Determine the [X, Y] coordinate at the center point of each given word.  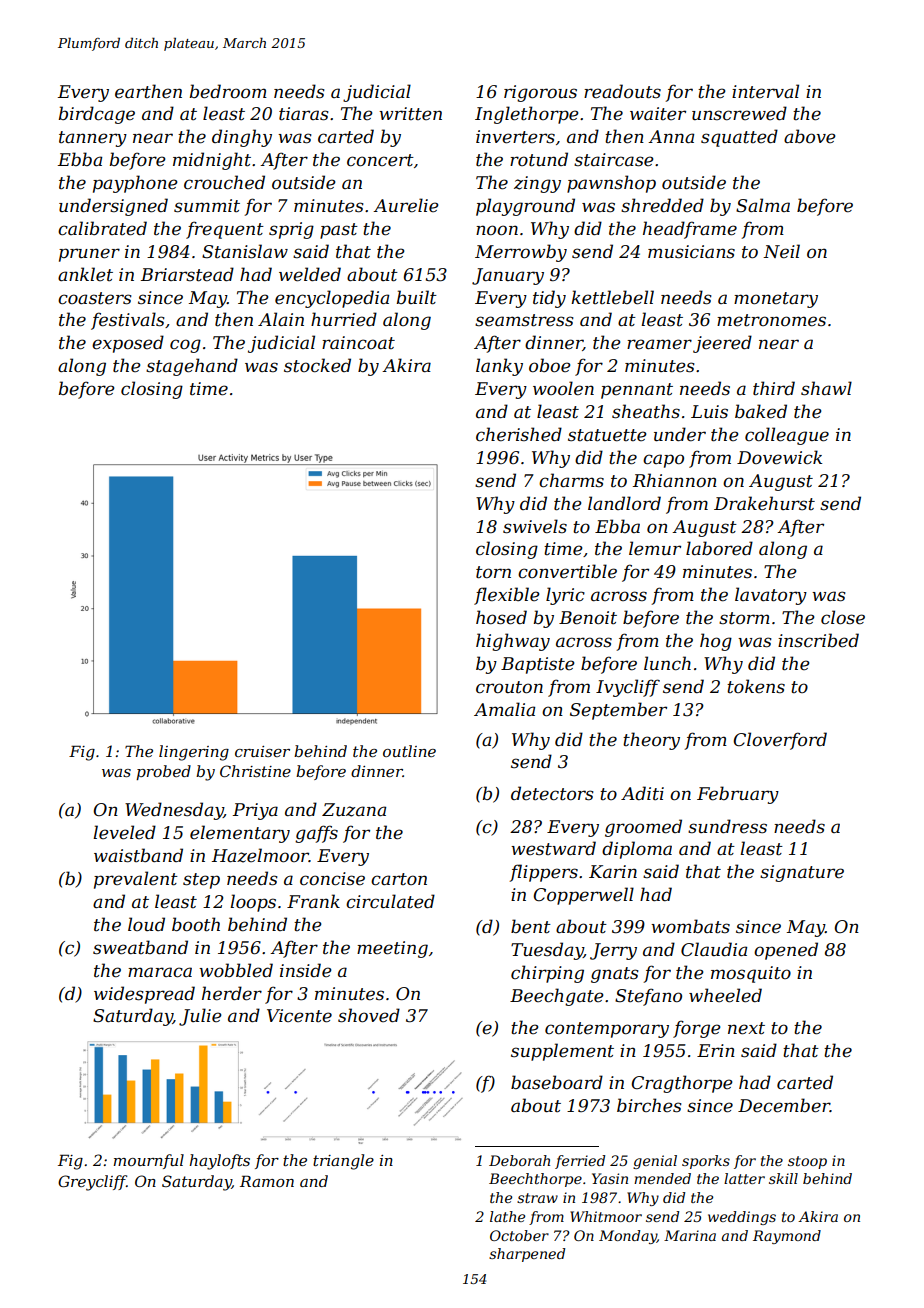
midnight [212, 161]
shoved [369, 1015]
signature [802, 873]
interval [765, 91]
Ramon [267, 1181]
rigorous [540, 93]
